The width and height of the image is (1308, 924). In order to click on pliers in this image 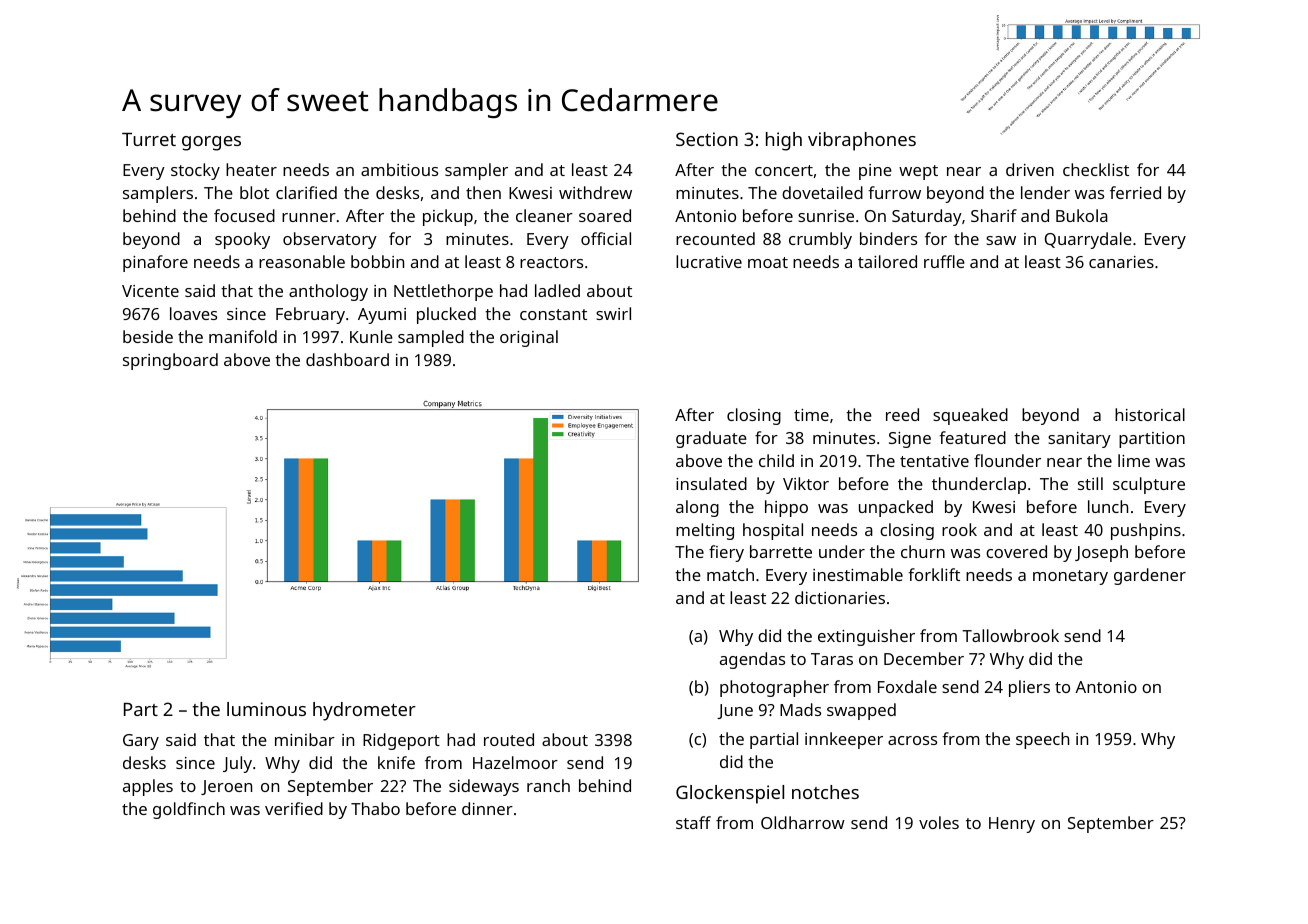, I will do `click(1029, 688)`.
